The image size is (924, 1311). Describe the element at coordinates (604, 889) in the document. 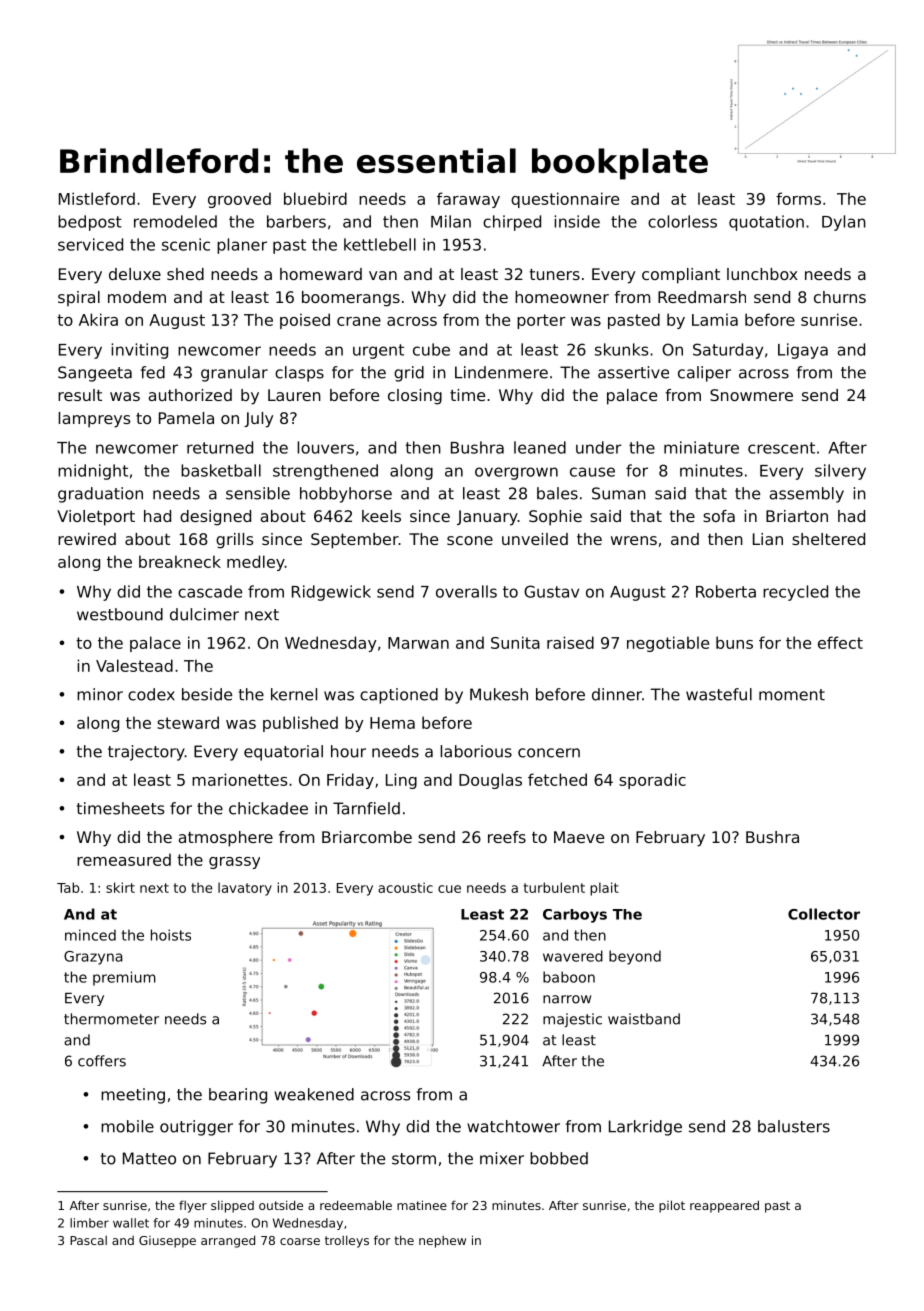

I see `plait` at that location.
